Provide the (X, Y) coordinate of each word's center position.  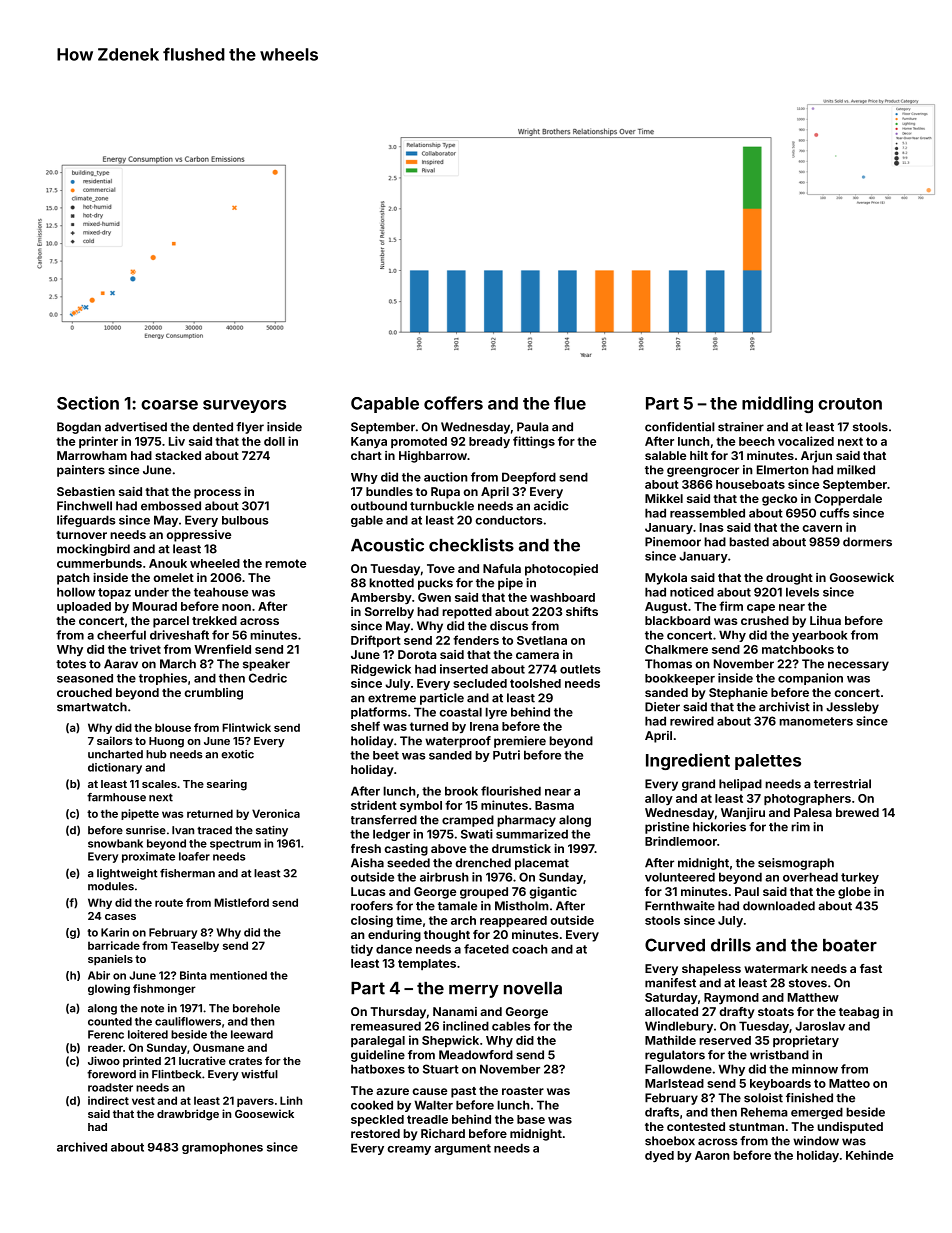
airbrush (444, 877)
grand (698, 785)
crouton (850, 404)
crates (245, 1061)
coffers (453, 403)
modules (111, 886)
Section (88, 403)
